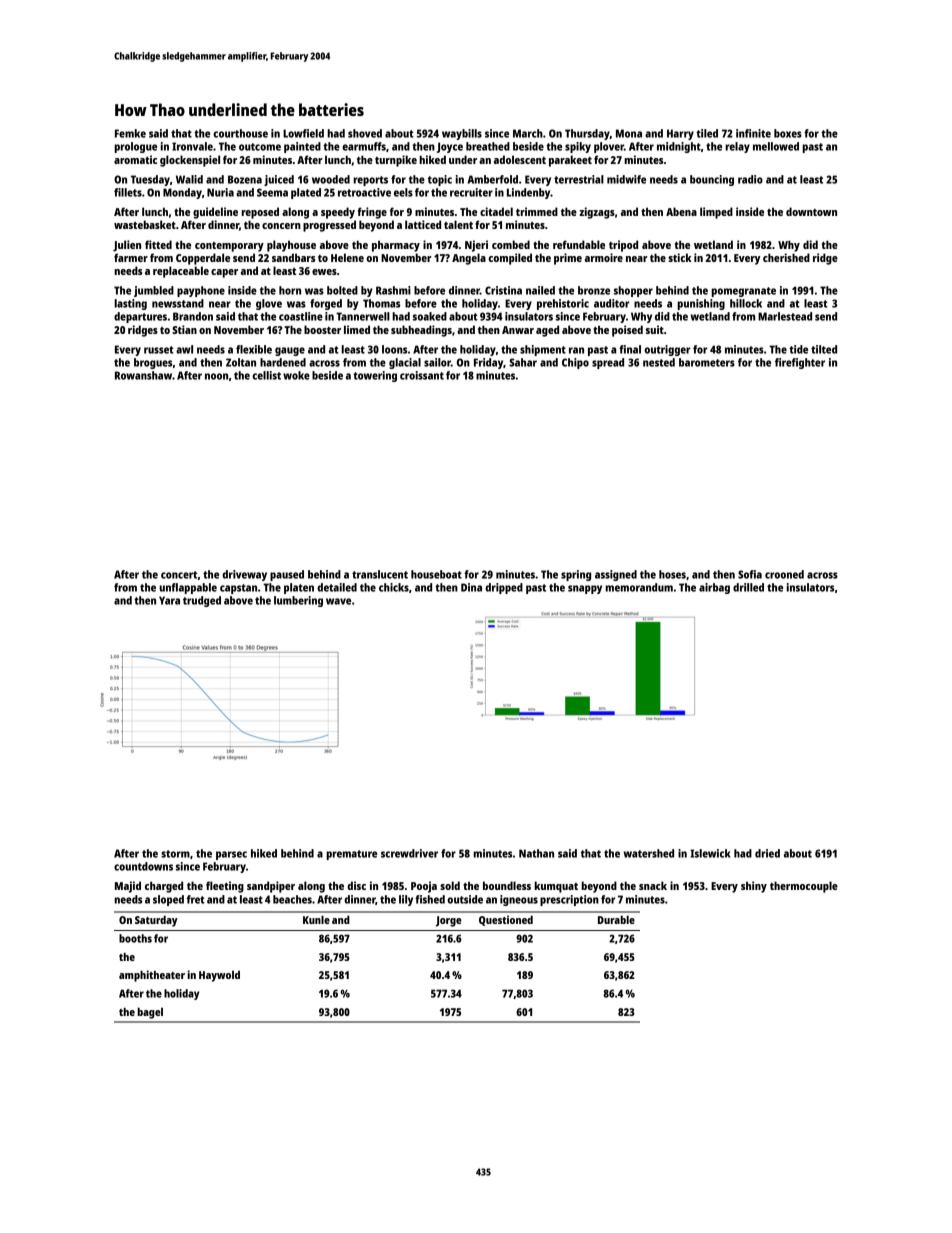 The width and height of the screenshot is (952, 1233). What do you see at coordinates (576, 575) in the screenshot?
I see `spring` at bounding box center [576, 575].
